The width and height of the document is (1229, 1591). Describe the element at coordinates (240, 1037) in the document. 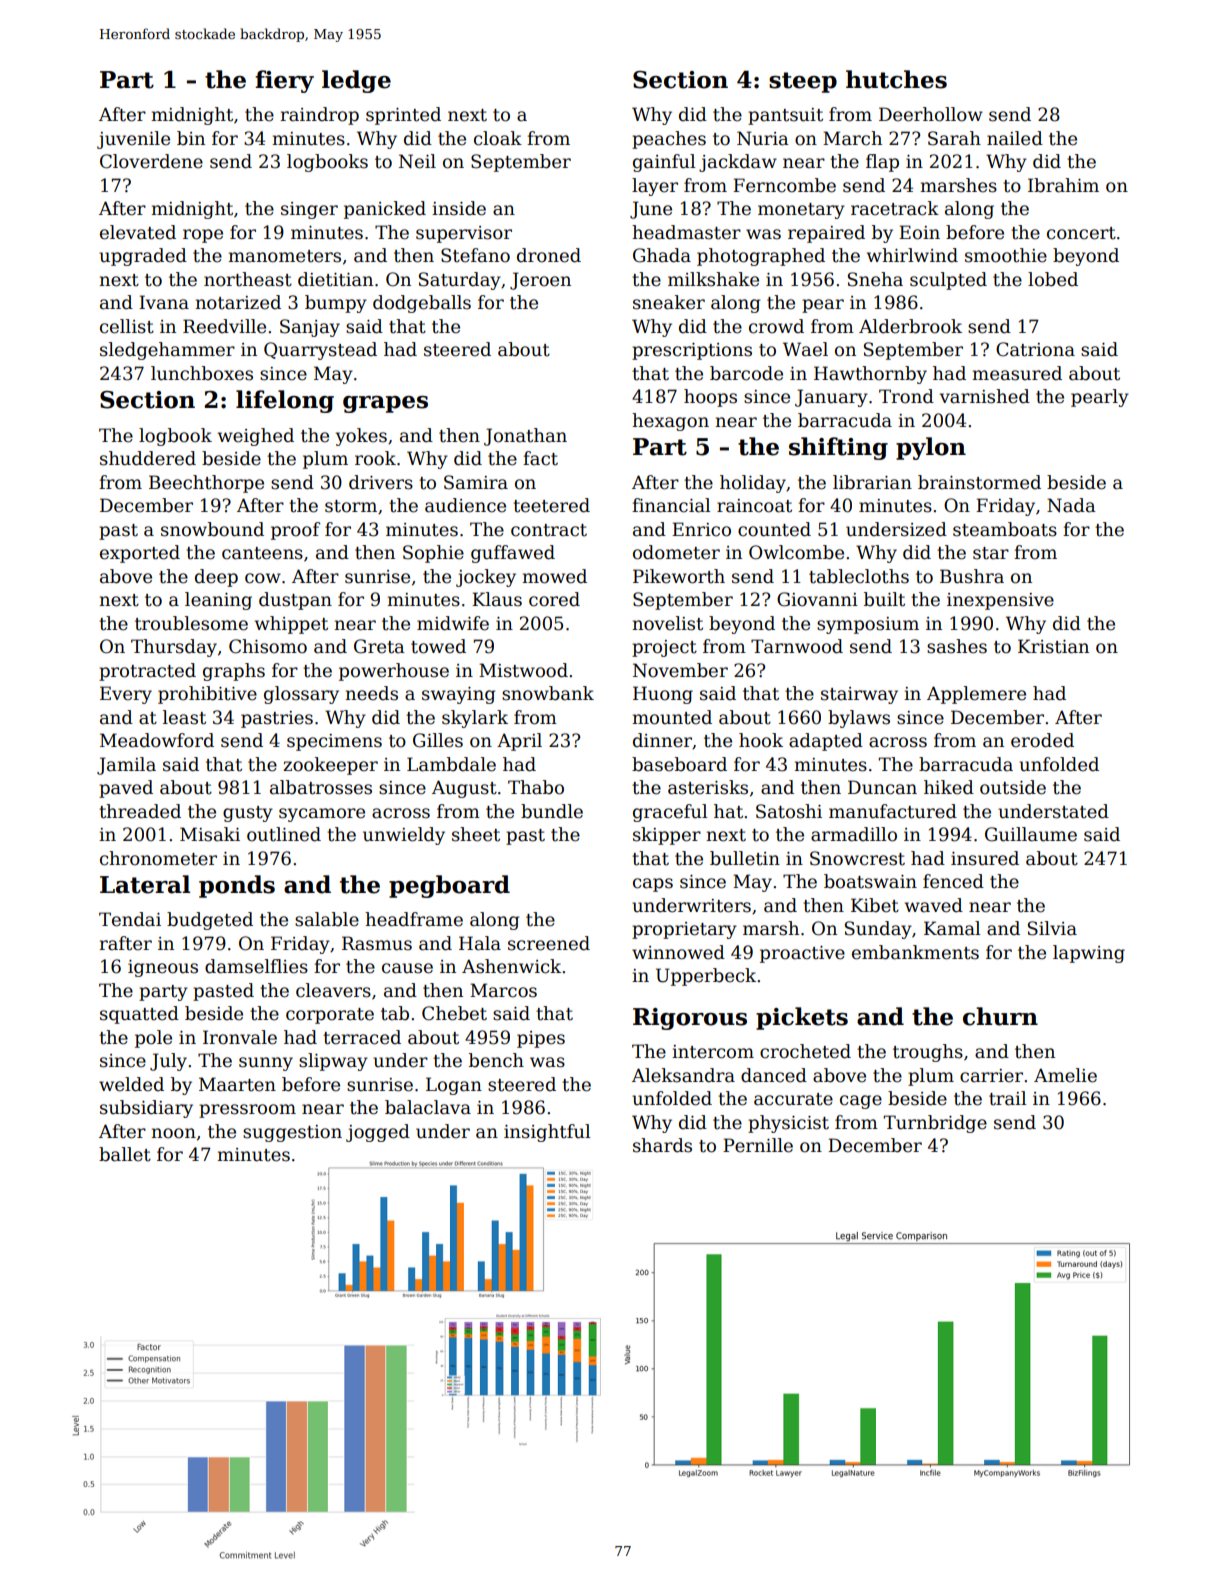

I see `Ironvale` at that location.
